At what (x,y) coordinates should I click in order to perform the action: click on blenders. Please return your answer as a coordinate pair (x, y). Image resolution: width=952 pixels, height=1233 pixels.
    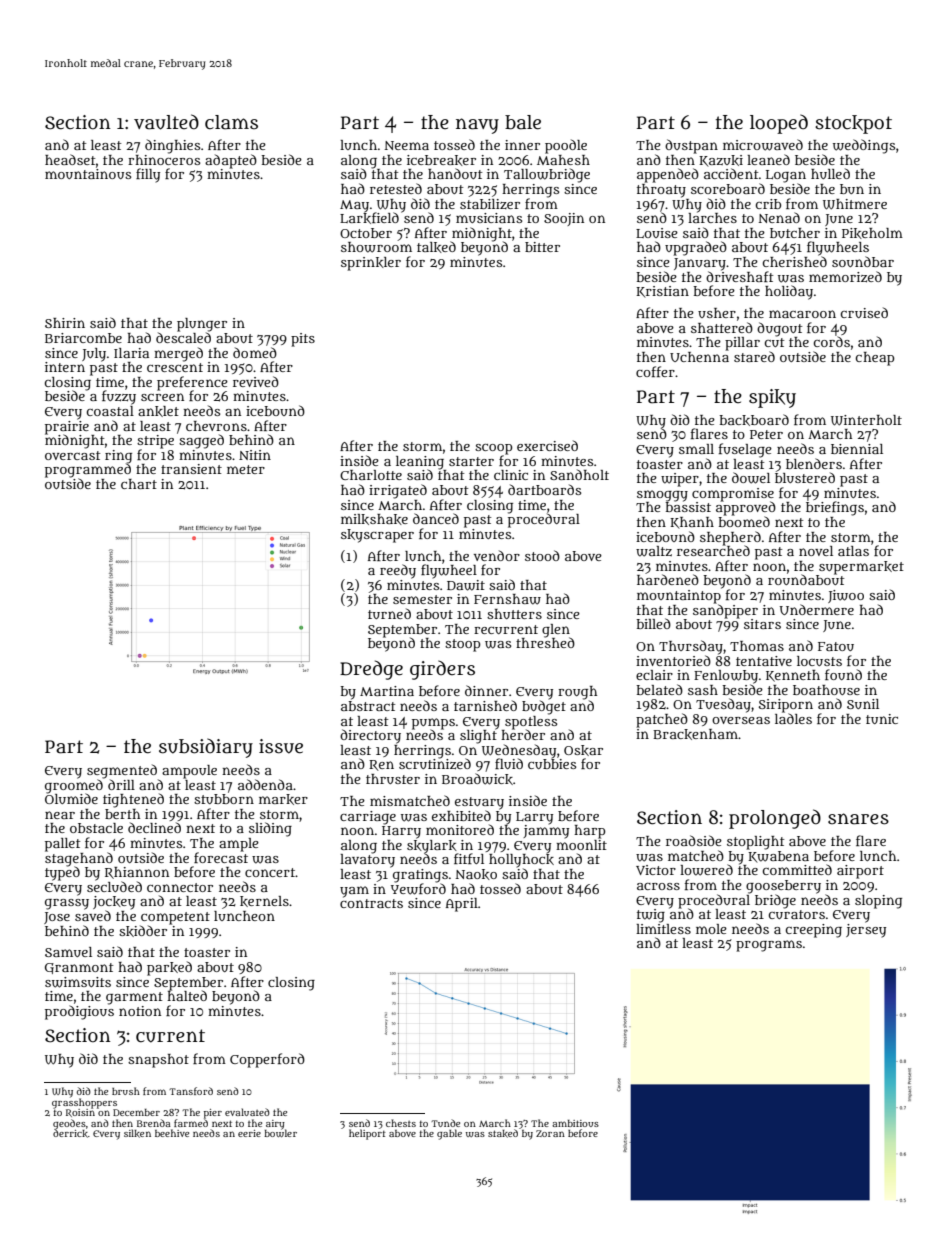
    Looking at the image, I should click on (814, 463).
